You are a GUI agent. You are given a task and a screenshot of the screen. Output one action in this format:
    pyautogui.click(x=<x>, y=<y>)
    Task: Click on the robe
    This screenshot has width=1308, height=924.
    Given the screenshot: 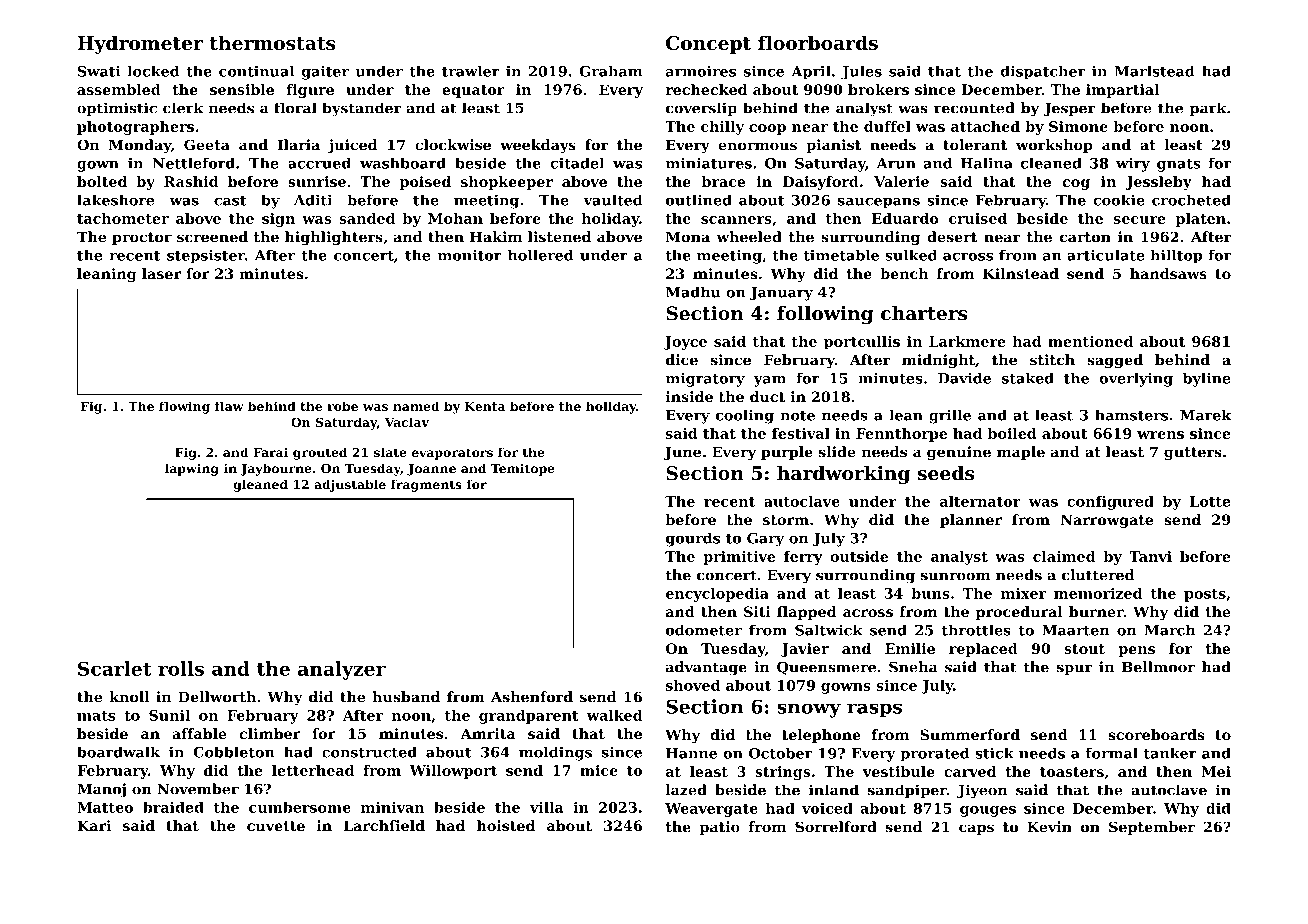 What is the action you would take?
    pyautogui.click(x=342, y=406)
